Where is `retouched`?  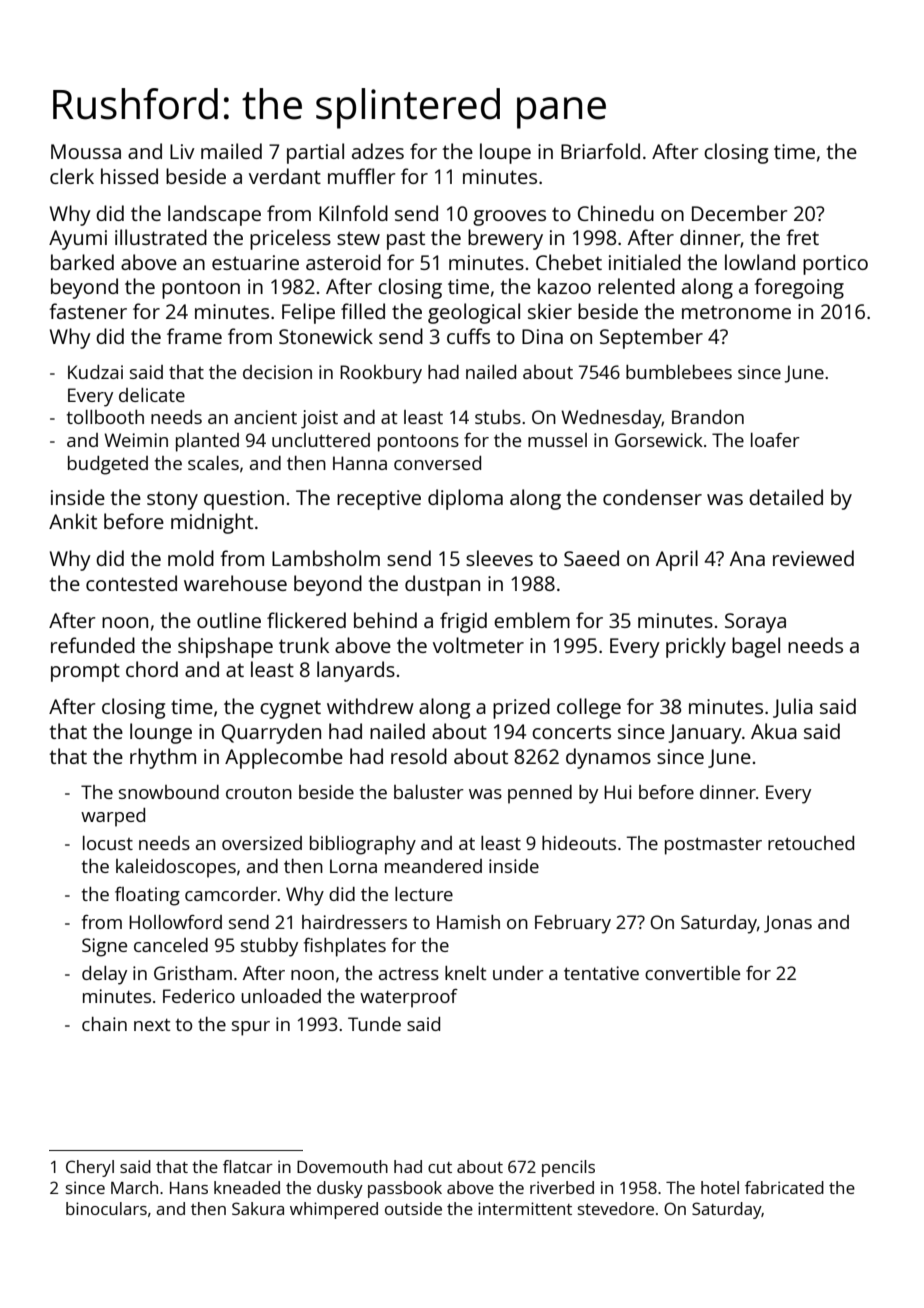
retouched is located at coordinates (811, 843).
